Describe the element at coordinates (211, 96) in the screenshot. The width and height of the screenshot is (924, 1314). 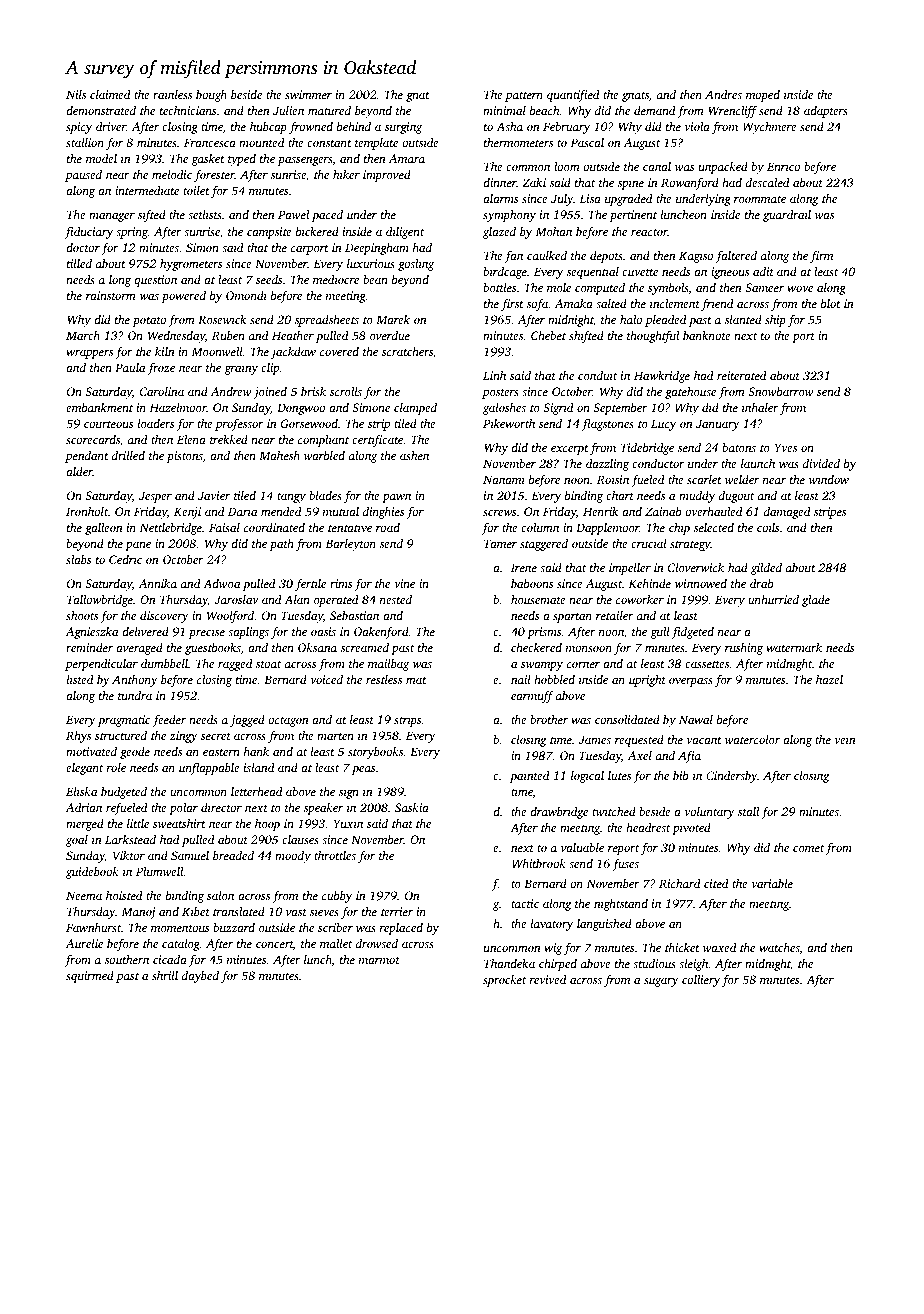
I see `bough` at that location.
